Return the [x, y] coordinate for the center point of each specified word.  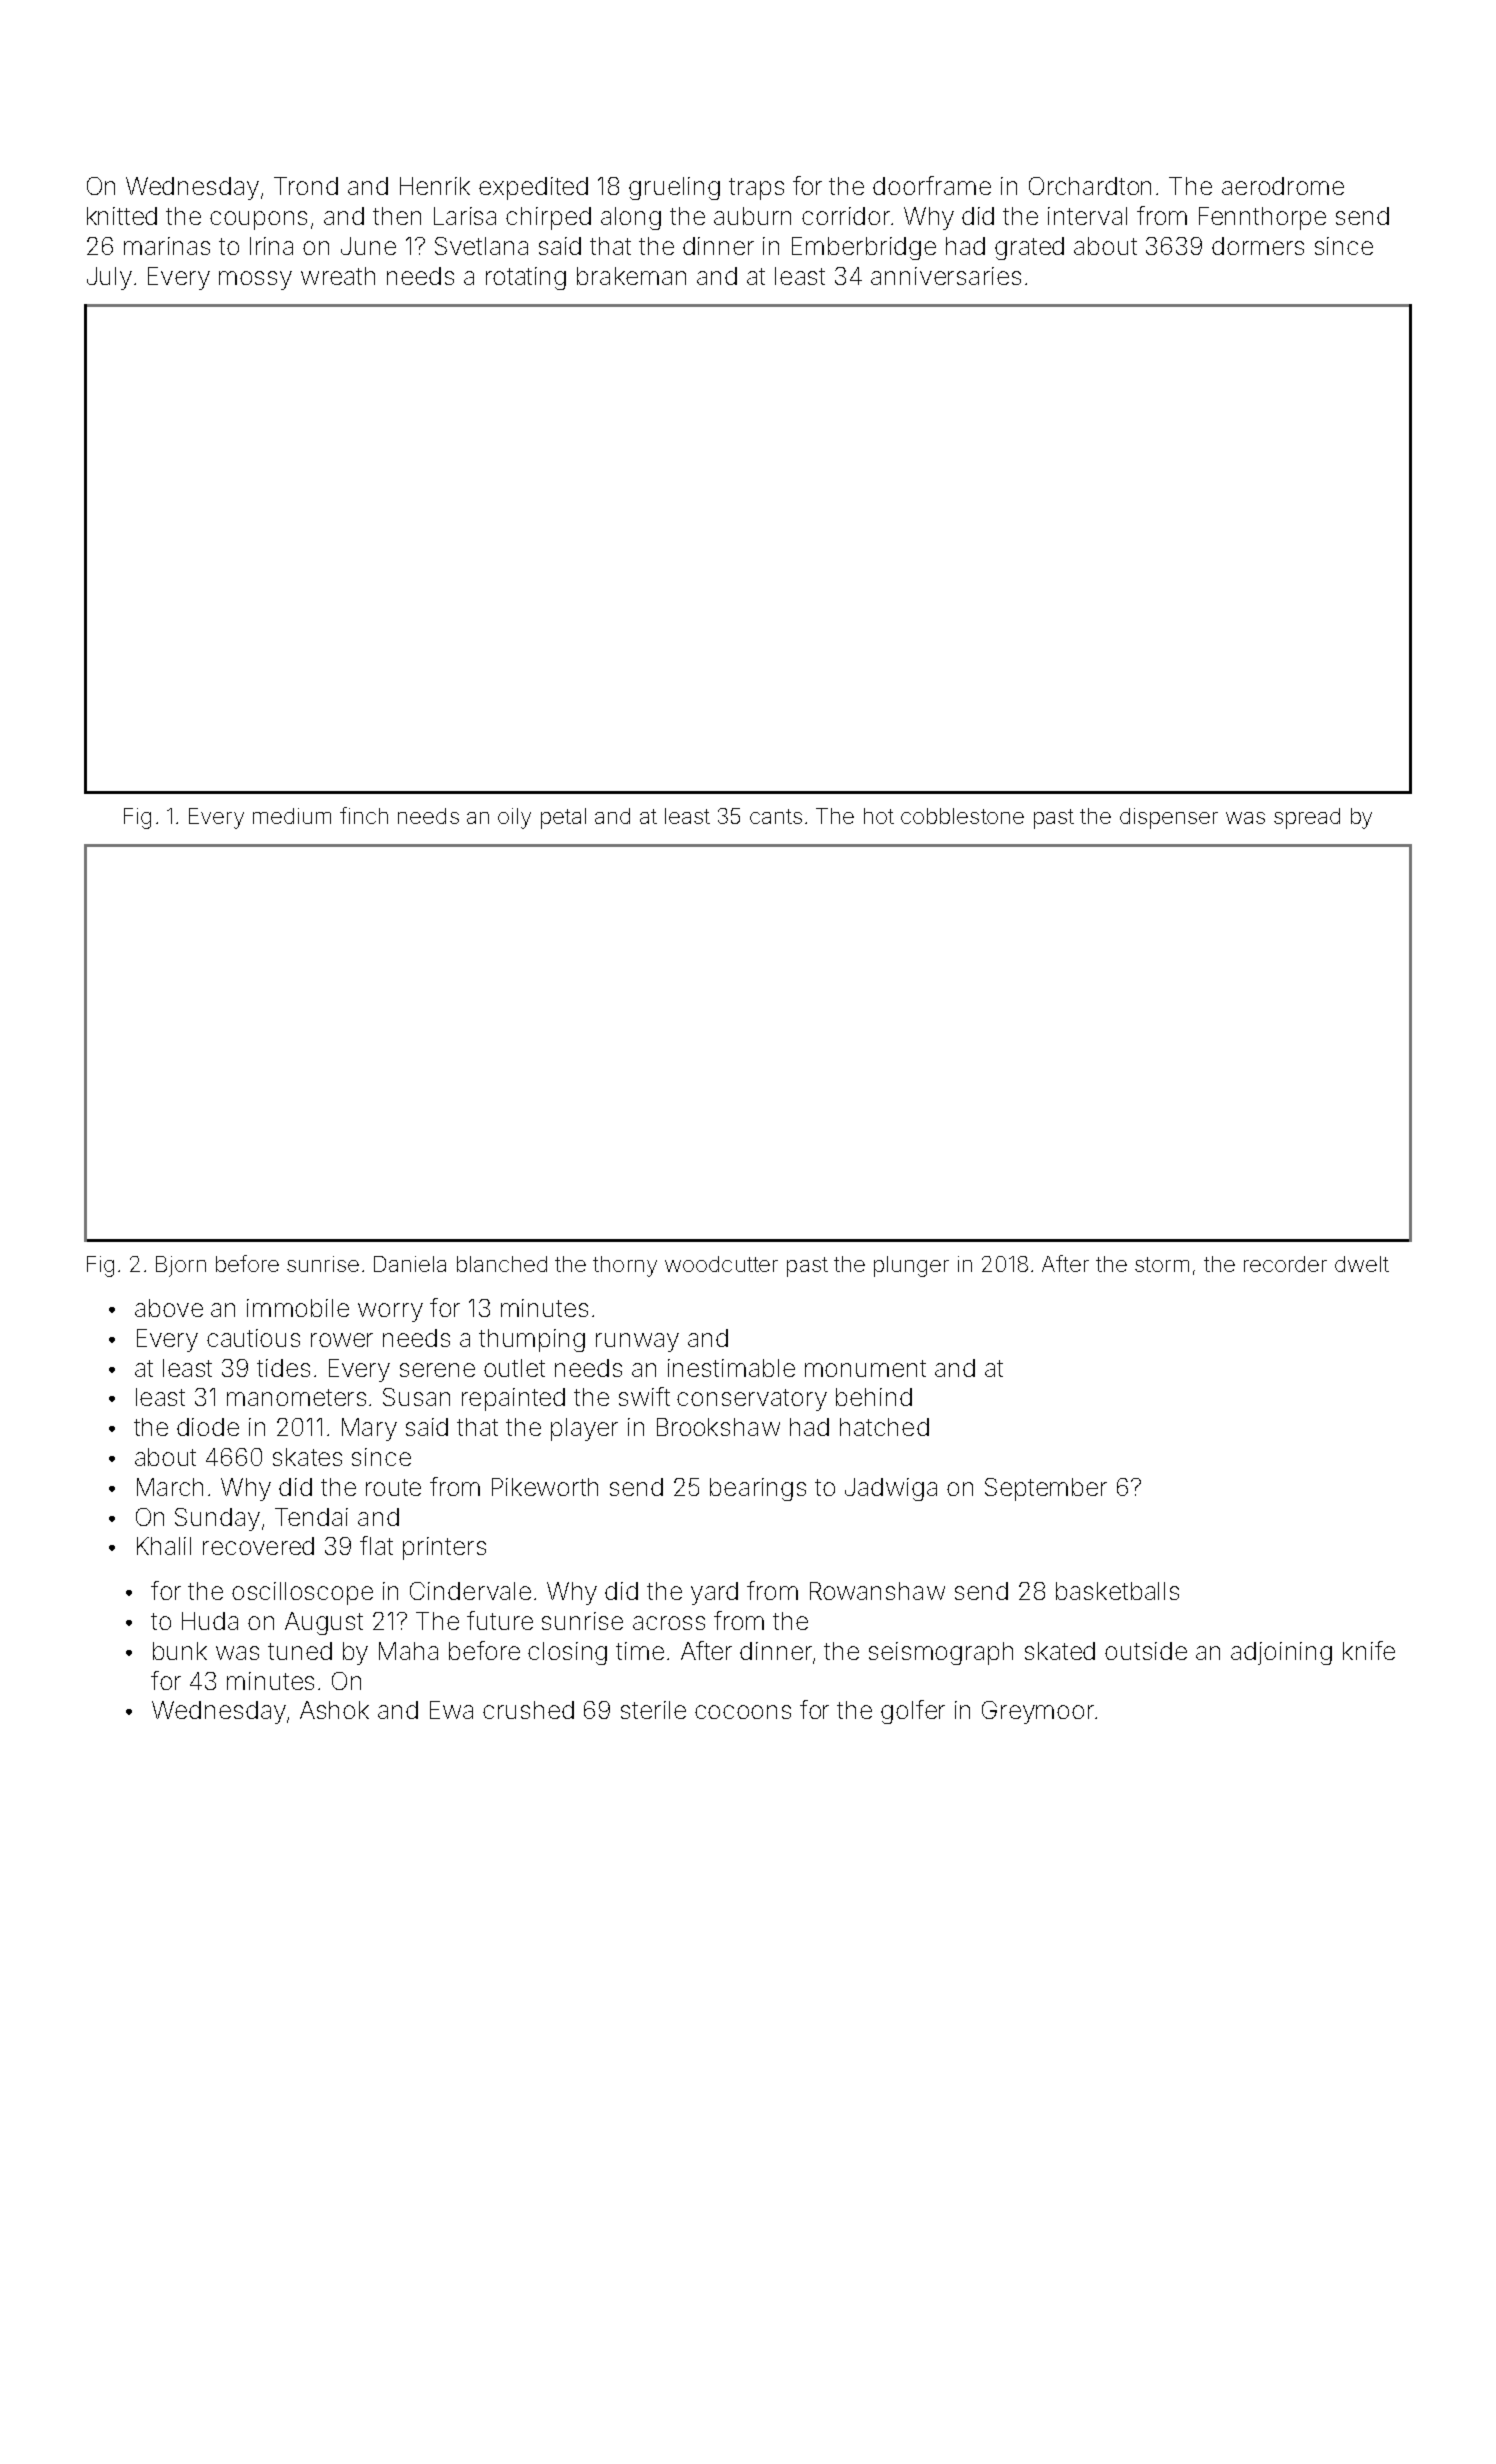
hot [879, 816]
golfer [913, 1712]
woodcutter [721, 1264]
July [109, 278]
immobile [298, 1308]
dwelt [1362, 1264]
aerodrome [1283, 186]
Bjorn [181, 1266]
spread [1307, 818]
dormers [1258, 246]
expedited [533, 188]
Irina [271, 246]
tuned [300, 1651]
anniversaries [946, 276]
